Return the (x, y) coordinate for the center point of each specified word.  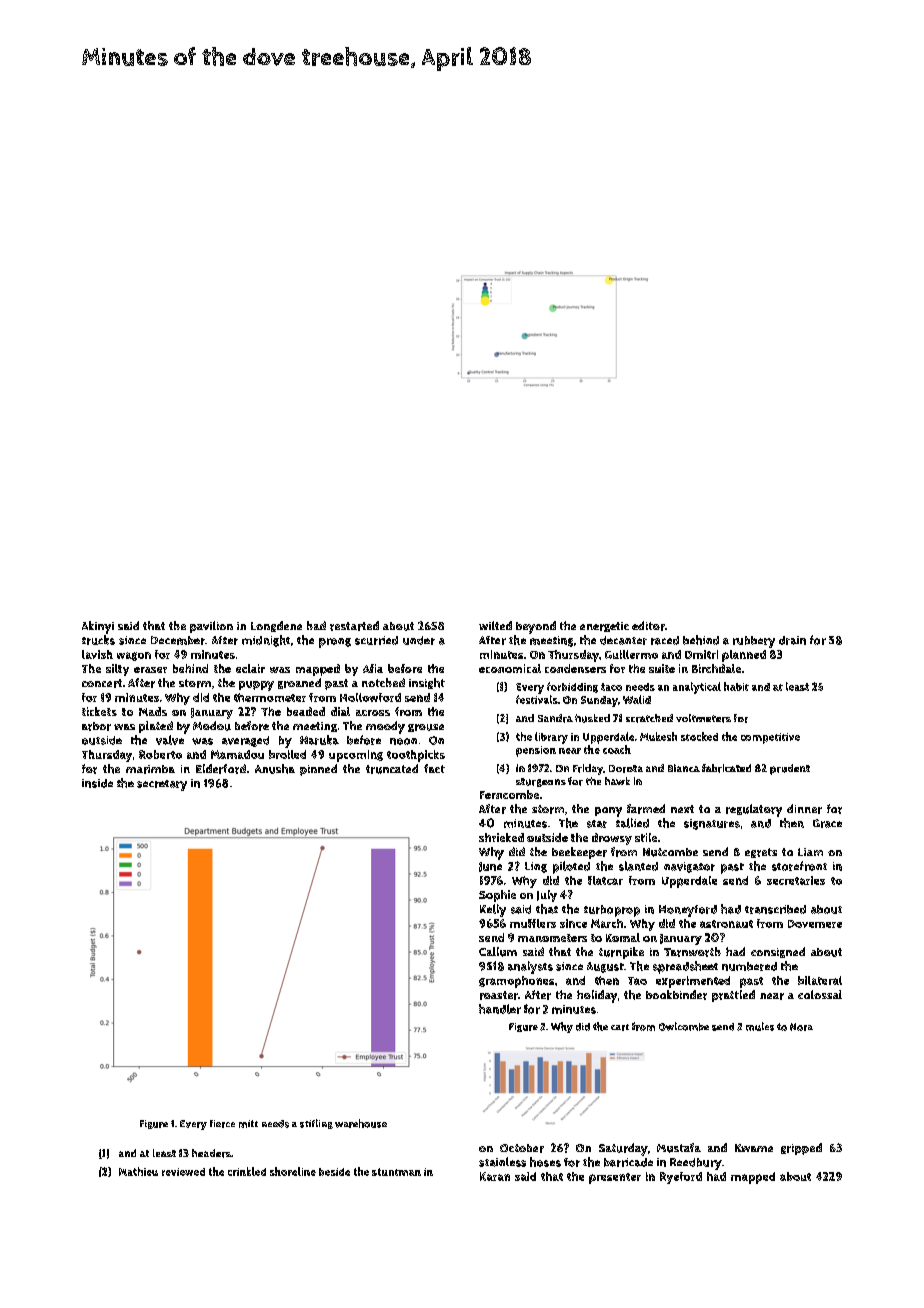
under (419, 640)
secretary (162, 785)
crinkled (247, 1171)
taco (611, 687)
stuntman (396, 1172)
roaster (499, 995)
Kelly (493, 910)
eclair (250, 668)
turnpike (621, 953)
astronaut (726, 924)
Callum (498, 952)
